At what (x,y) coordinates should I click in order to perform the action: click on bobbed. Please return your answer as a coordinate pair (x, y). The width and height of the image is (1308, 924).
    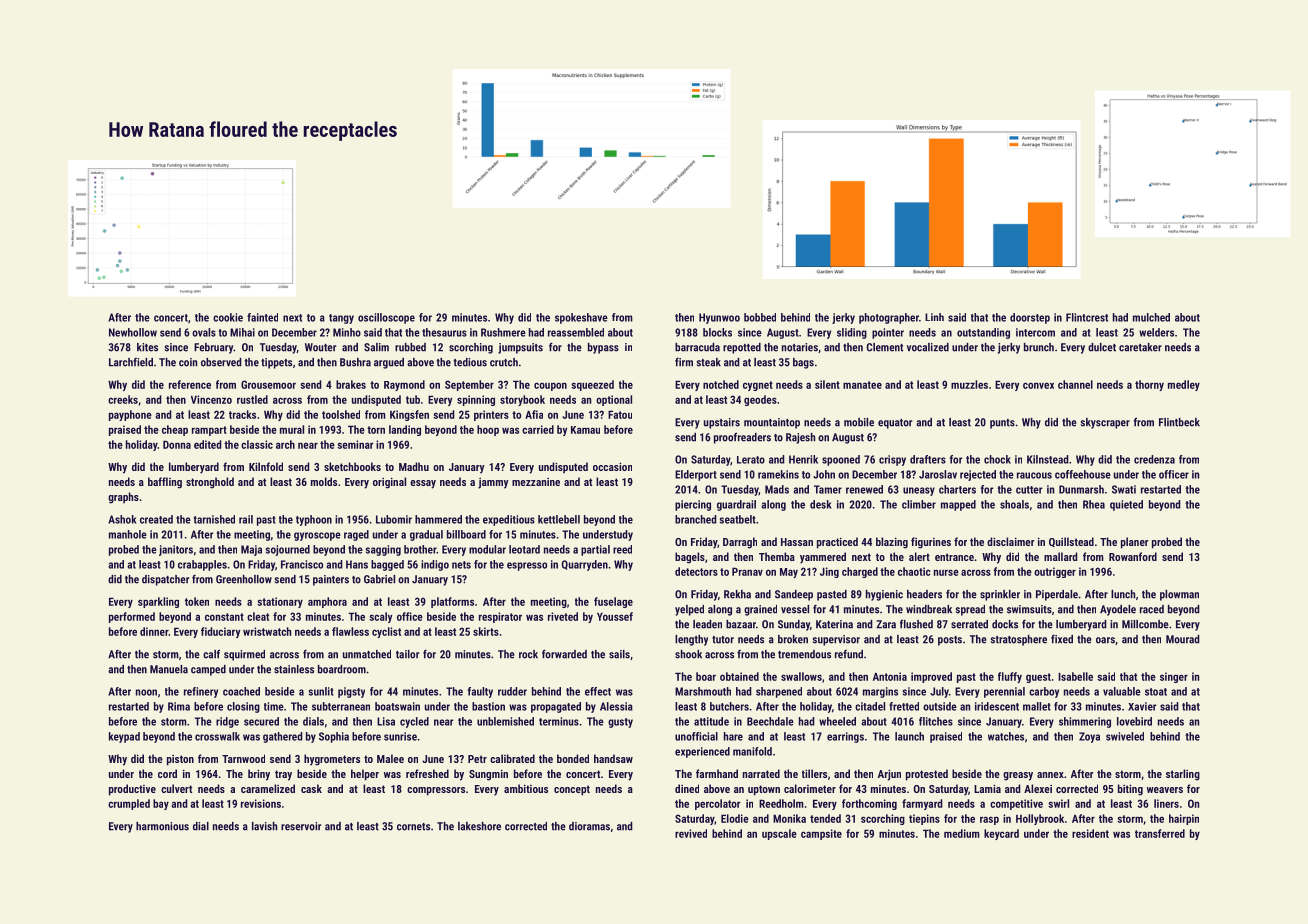
    Looking at the image, I should click on (760, 317).
